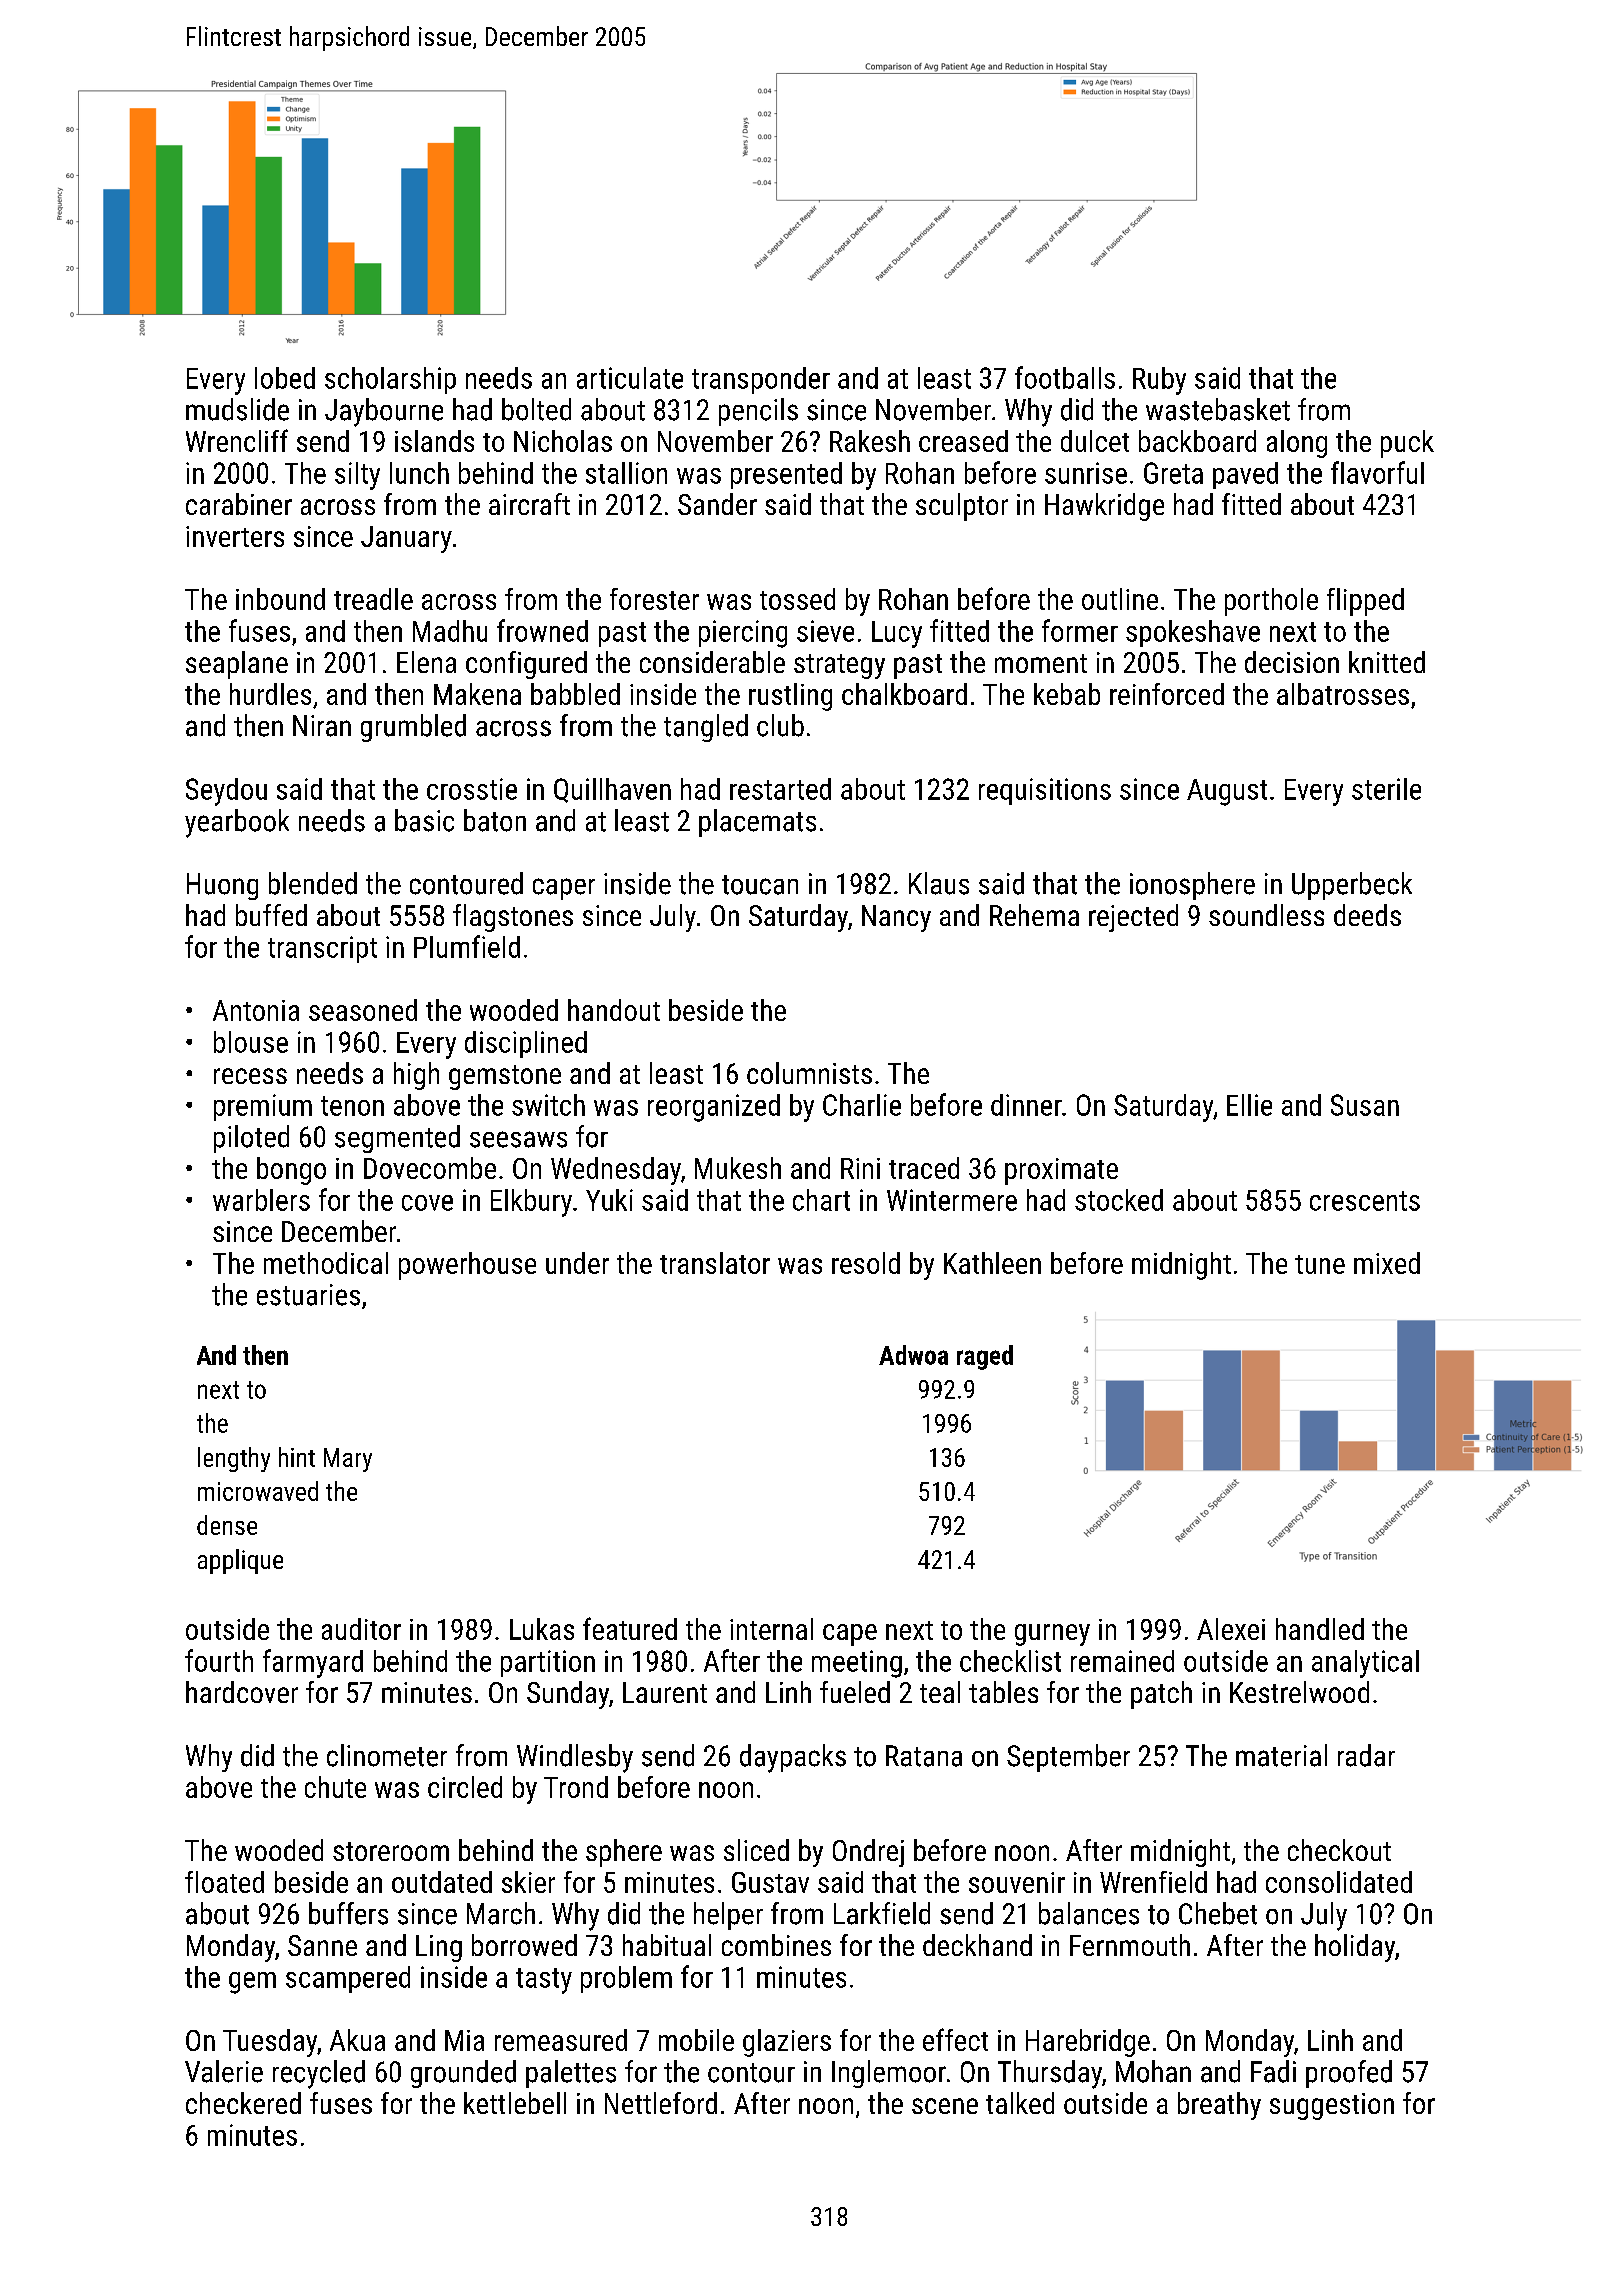 This document has height=2292, width=1620. Describe the element at coordinates (913, 1355) in the document. I see `Adwoa` at that location.
